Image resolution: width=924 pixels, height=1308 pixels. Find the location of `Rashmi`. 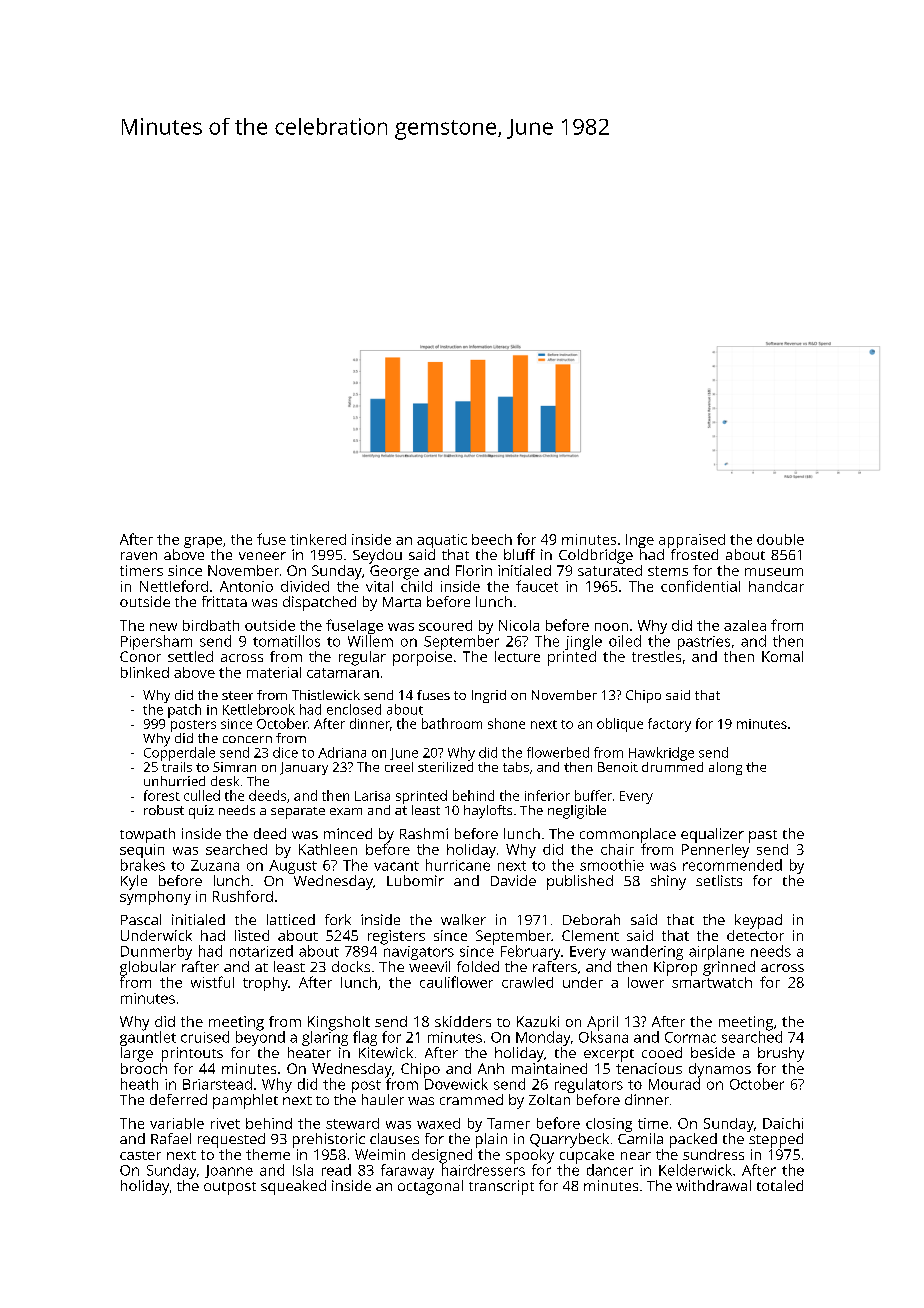

Rashmi is located at coordinates (424, 833).
